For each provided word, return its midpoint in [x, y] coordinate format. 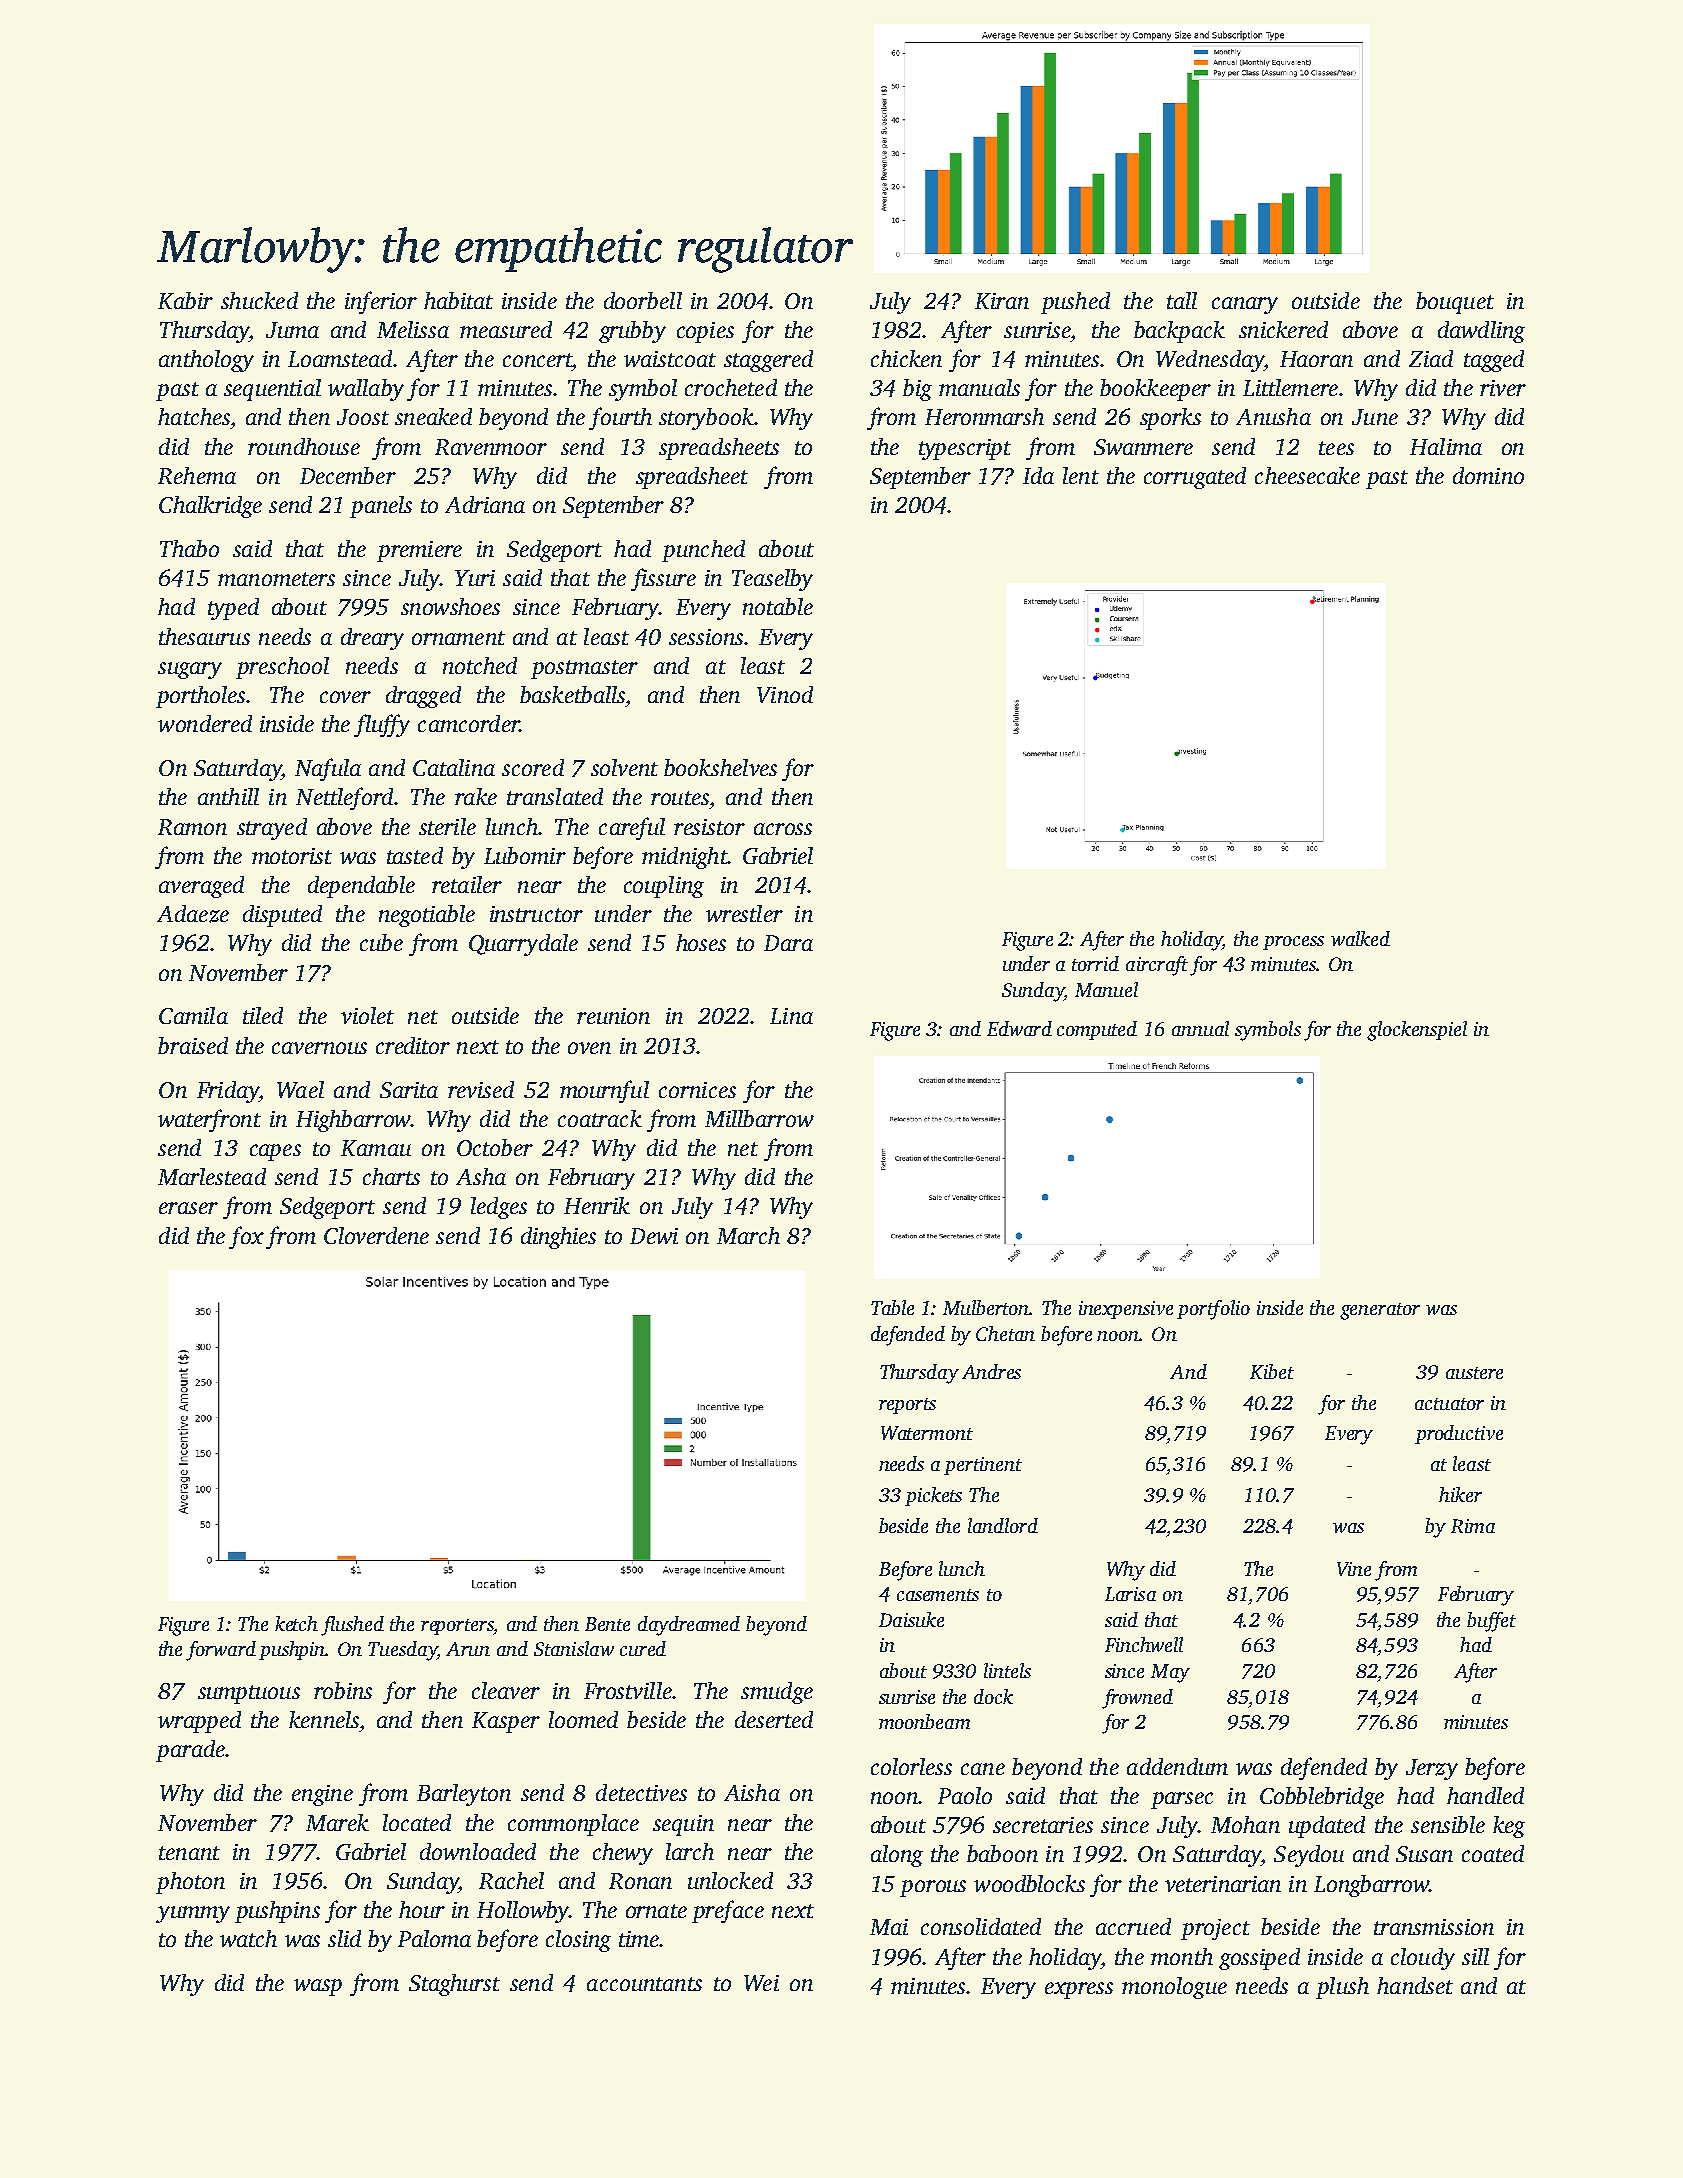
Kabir [185, 300]
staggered [768, 361]
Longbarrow [1371, 1886]
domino [1488, 475]
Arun [468, 1649]
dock [993, 1696]
